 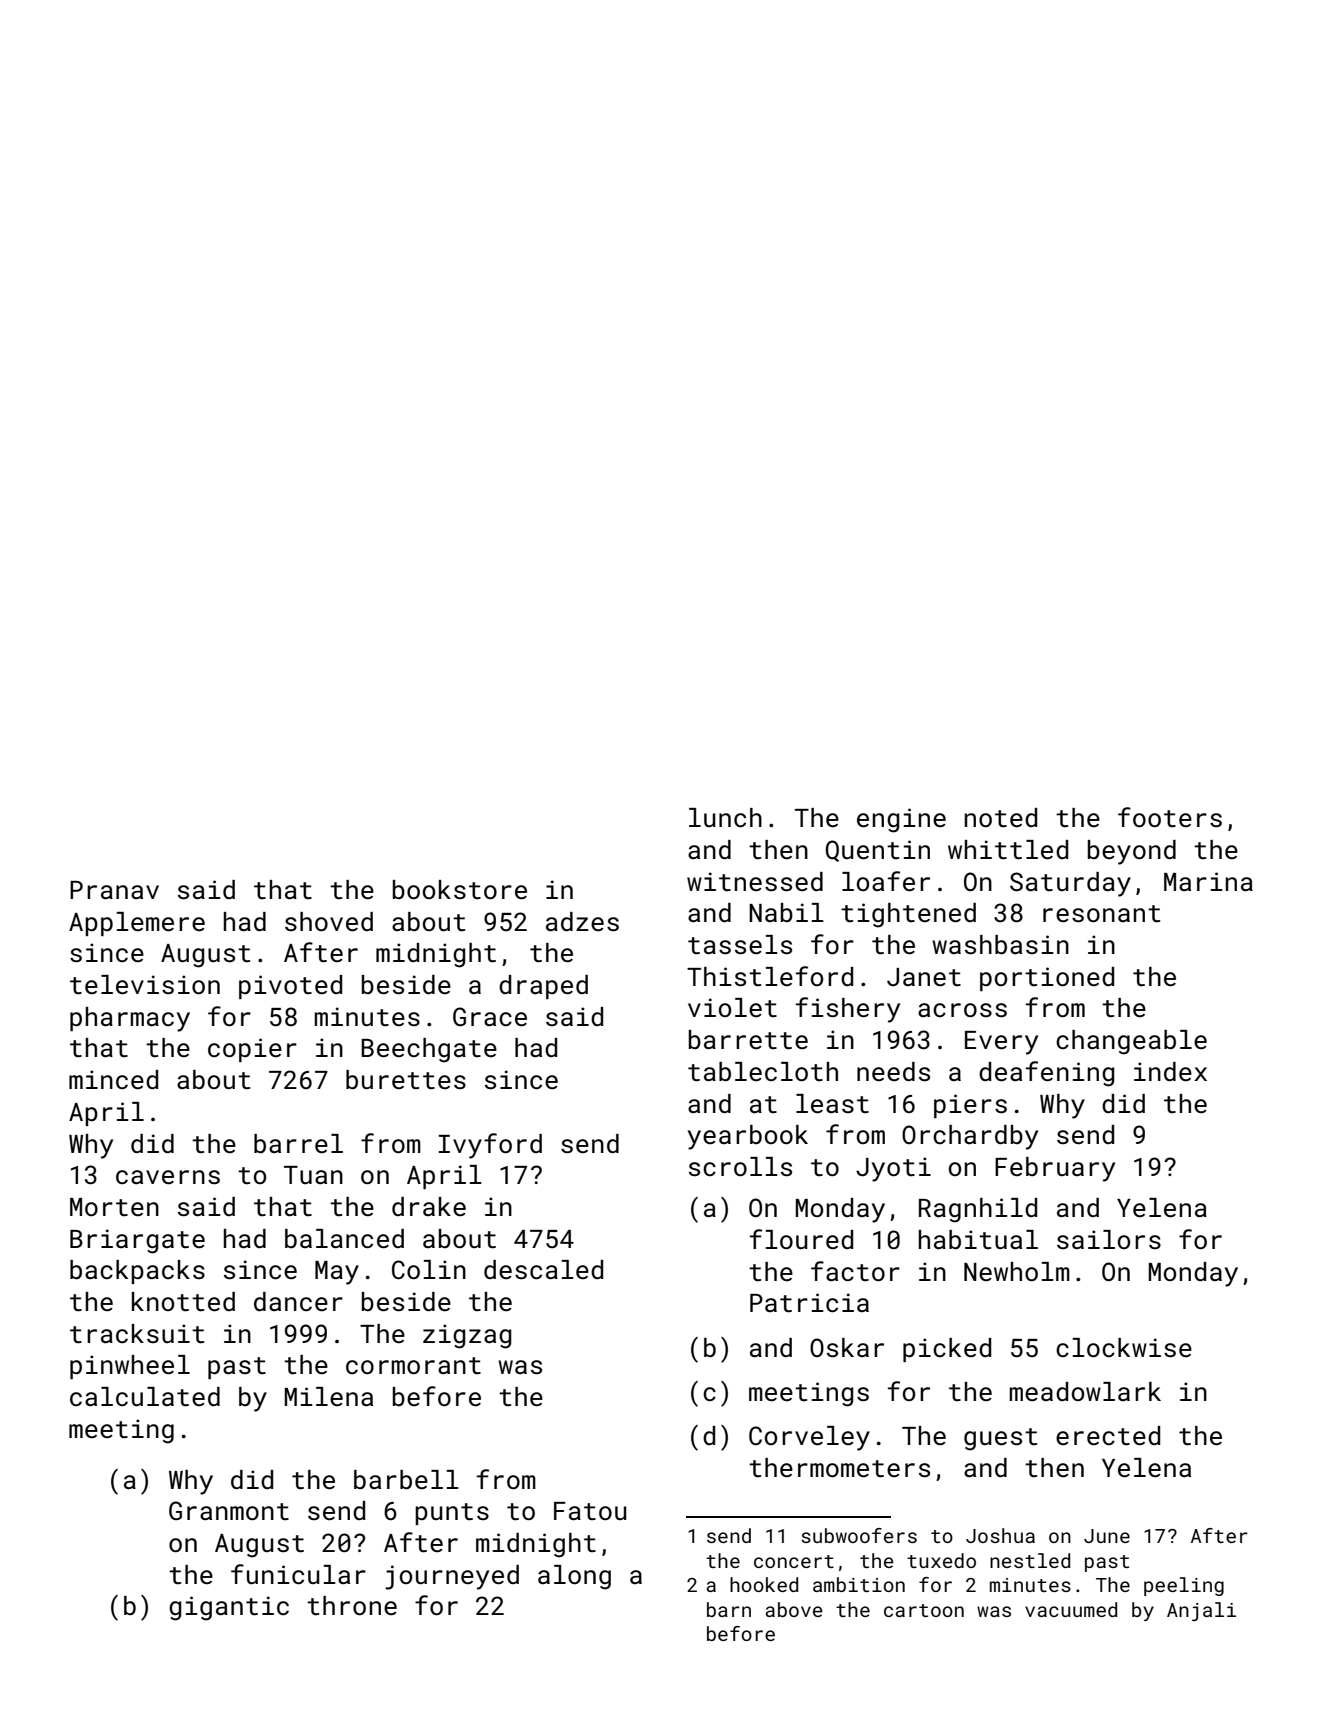 I want to click on tracksuit, so click(x=137, y=1334).
